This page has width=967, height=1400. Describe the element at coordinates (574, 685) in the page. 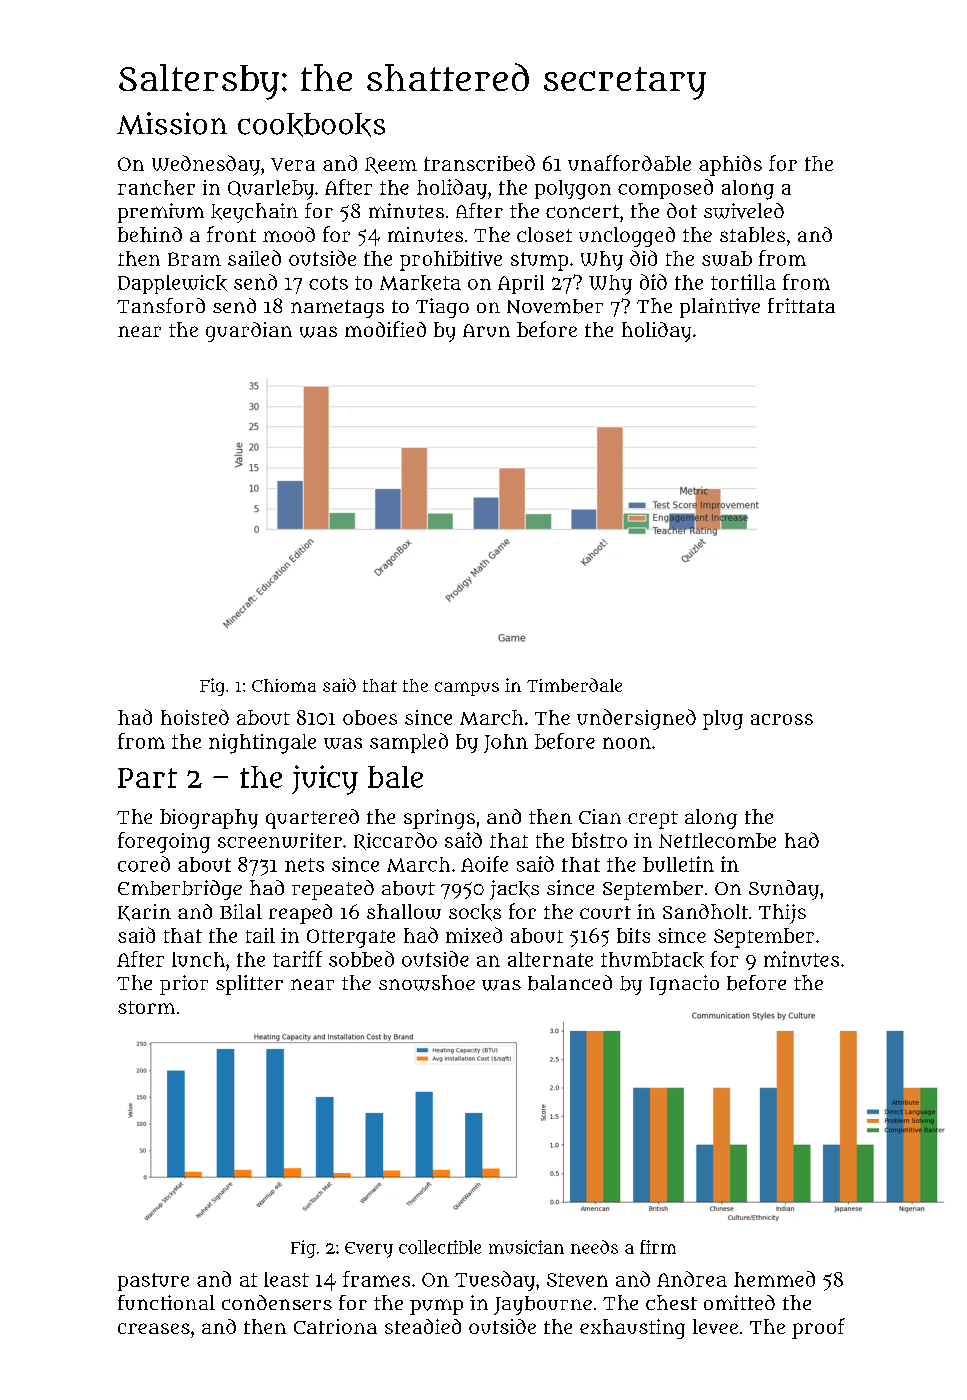

I see `Timberdale` at that location.
